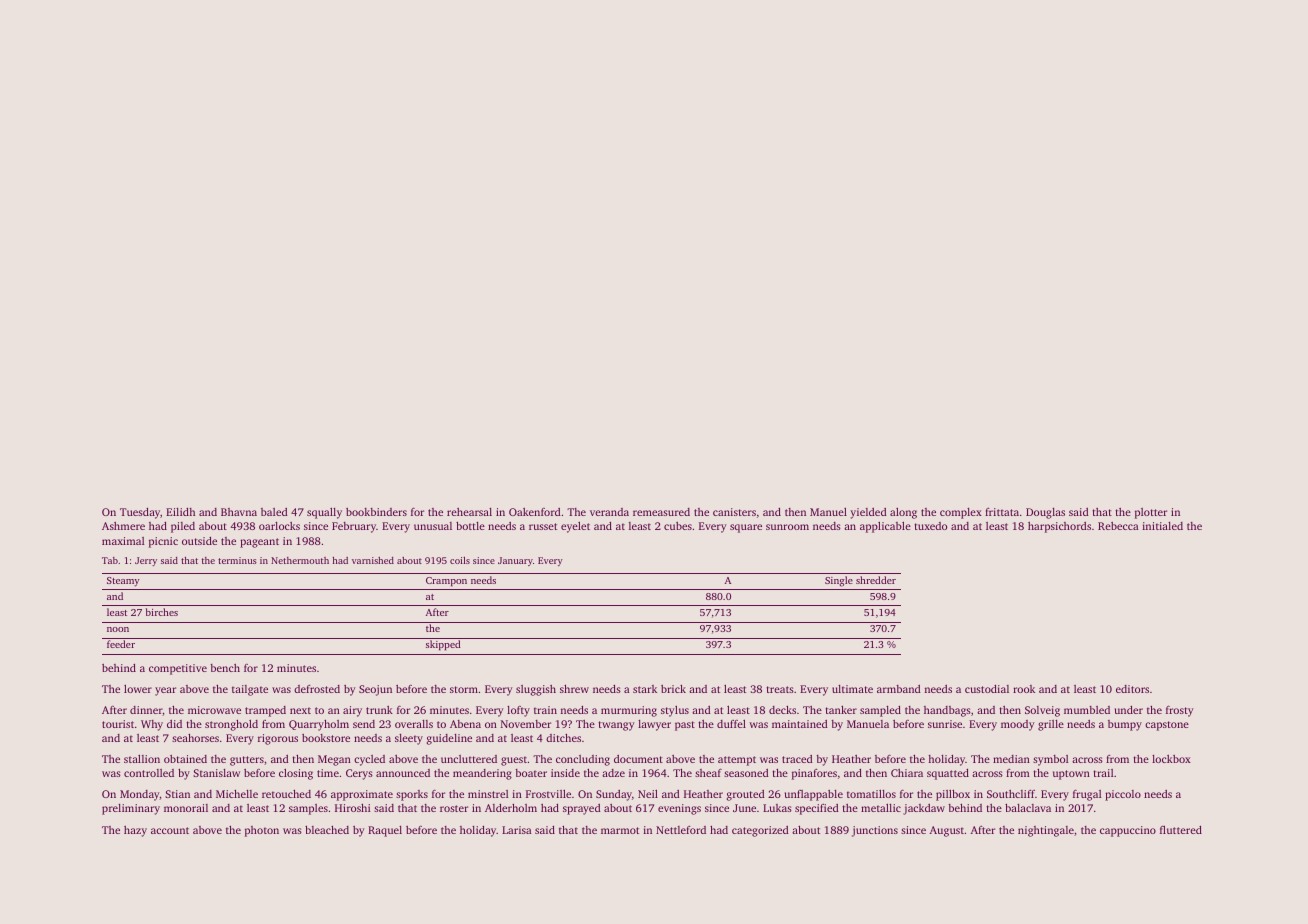 This image has height=924, width=1308. I want to click on pageant, so click(259, 543).
